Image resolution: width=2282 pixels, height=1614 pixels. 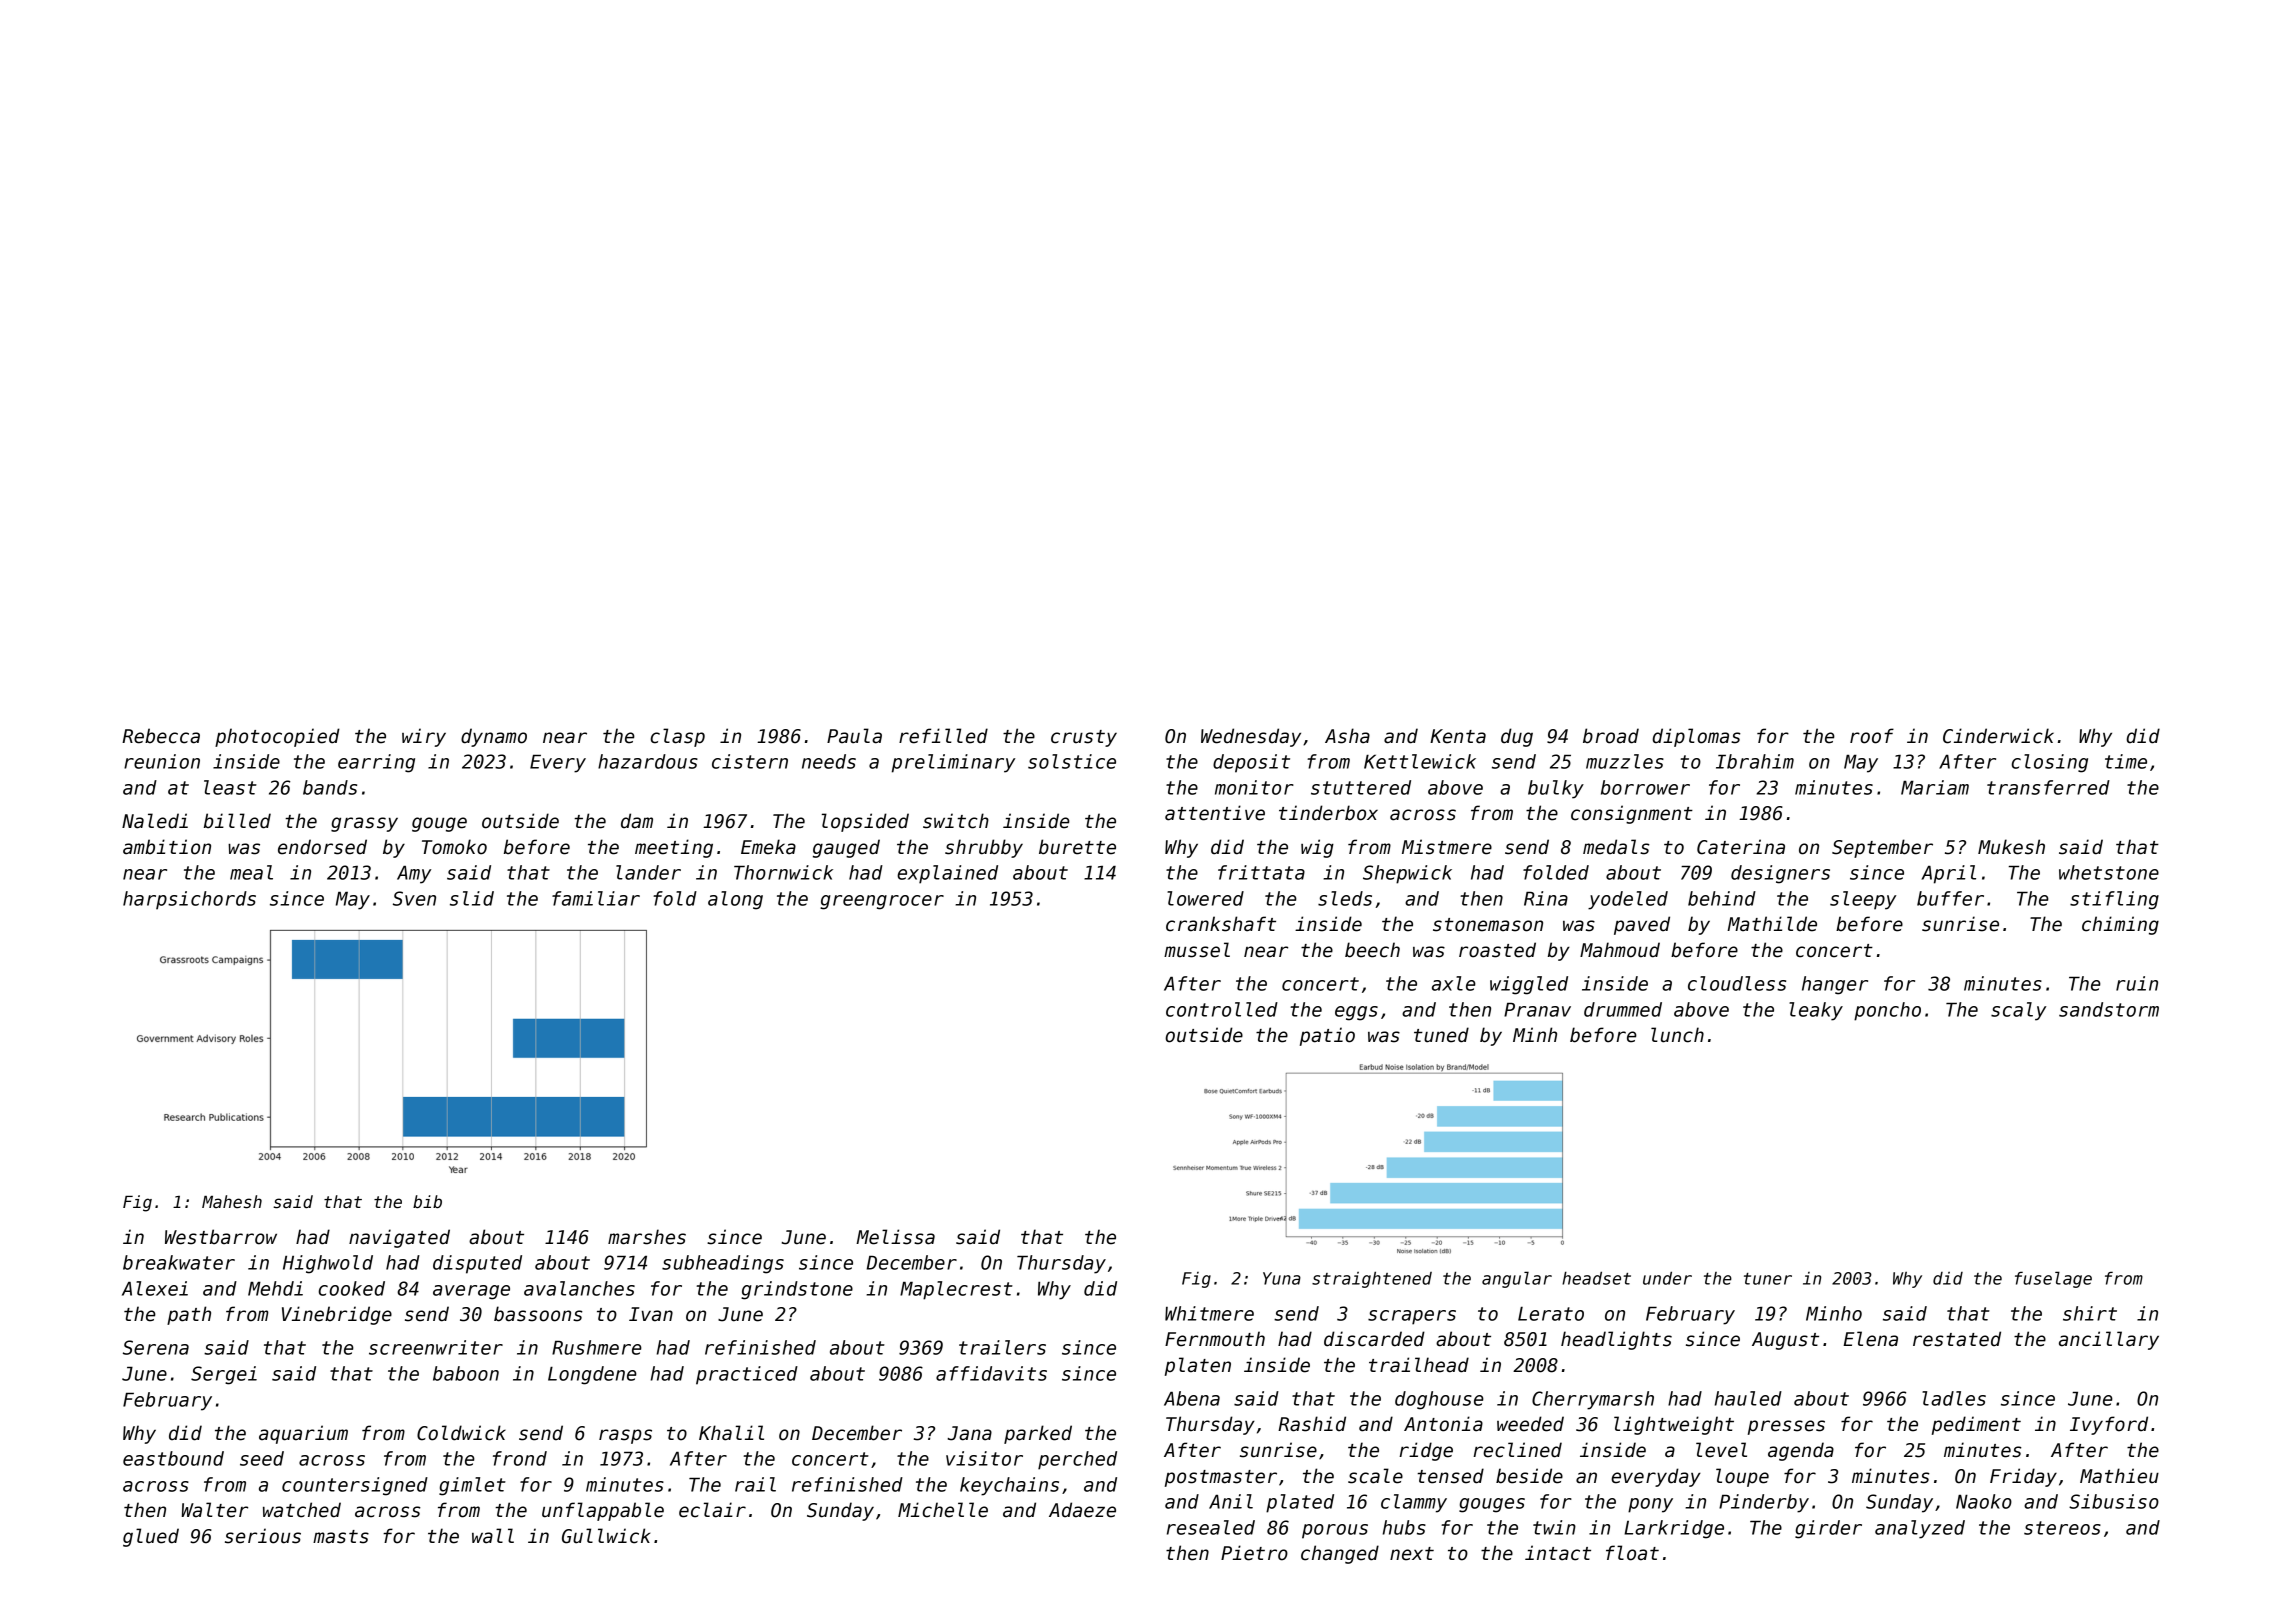 I want to click on eclair, so click(x=712, y=1510).
